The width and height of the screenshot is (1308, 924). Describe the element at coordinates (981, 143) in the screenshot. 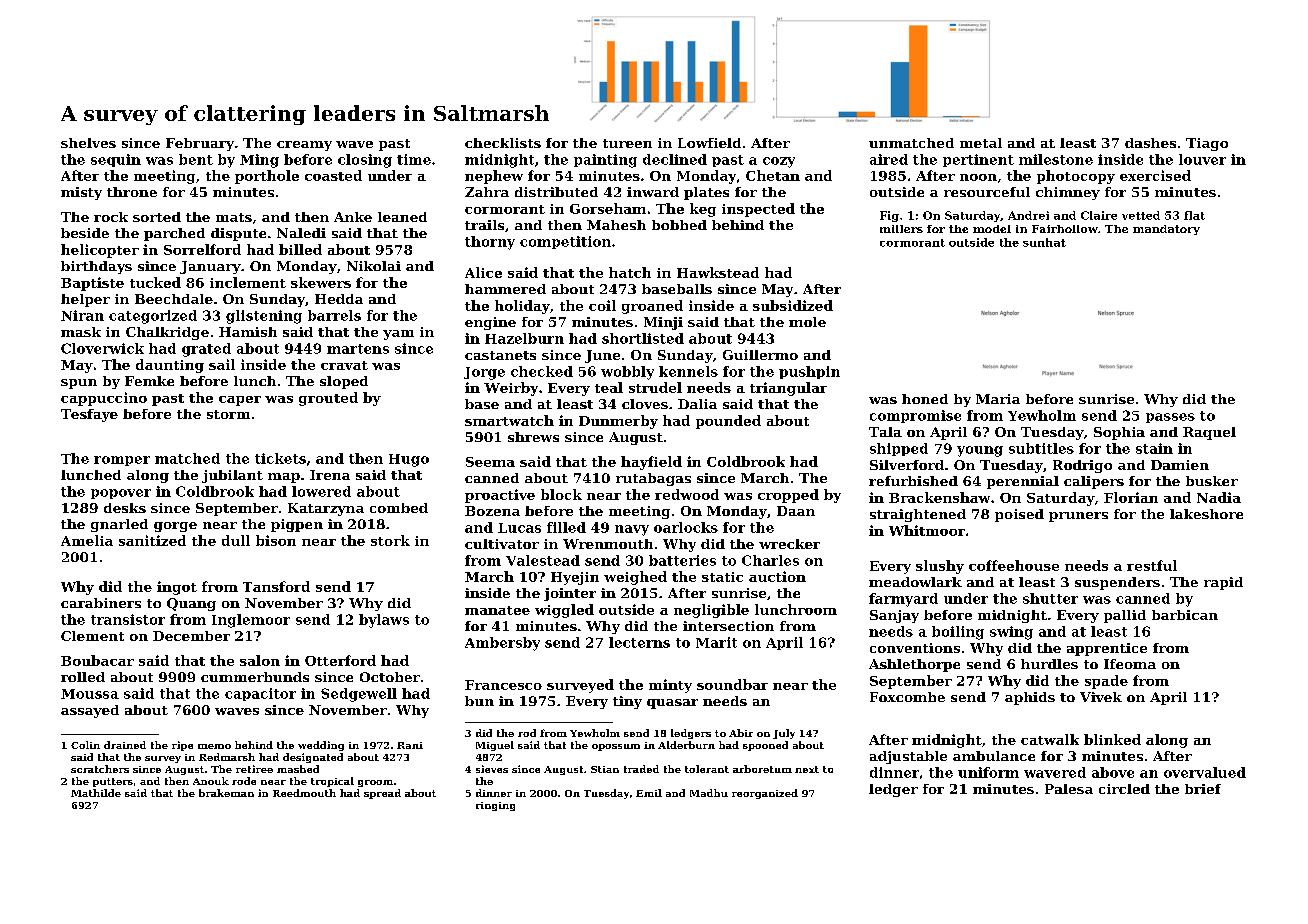

I see `metal` at that location.
